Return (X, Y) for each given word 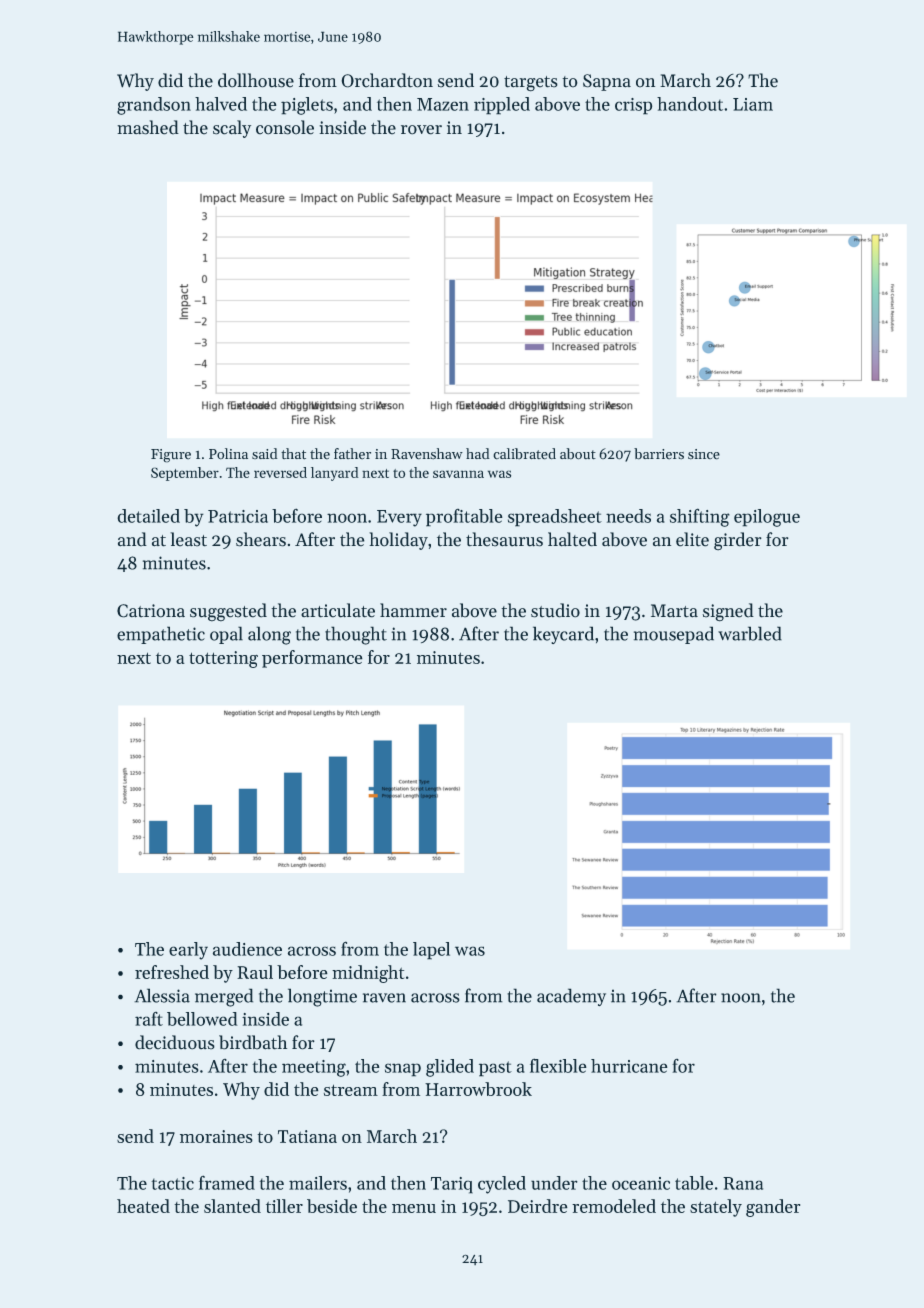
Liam (753, 104)
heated (143, 1206)
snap (403, 1070)
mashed (148, 127)
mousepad (674, 635)
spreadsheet (555, 518)
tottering (223, 659)
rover (421, 130)
